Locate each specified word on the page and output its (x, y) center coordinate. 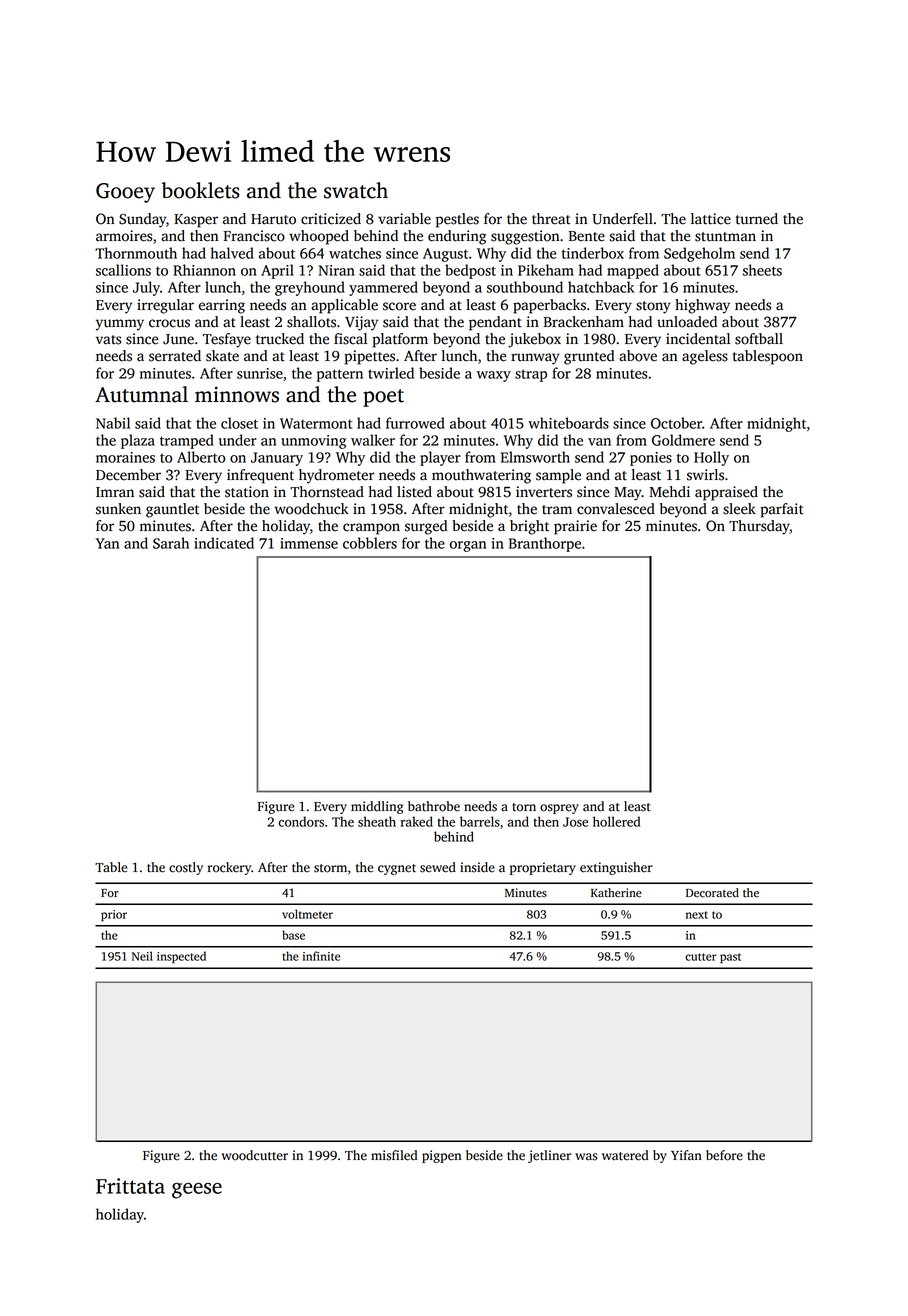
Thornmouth (136, 253)
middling (377, 807)
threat (551, 219)
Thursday (759, 527)
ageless (705, 357)
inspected (181, 957)
